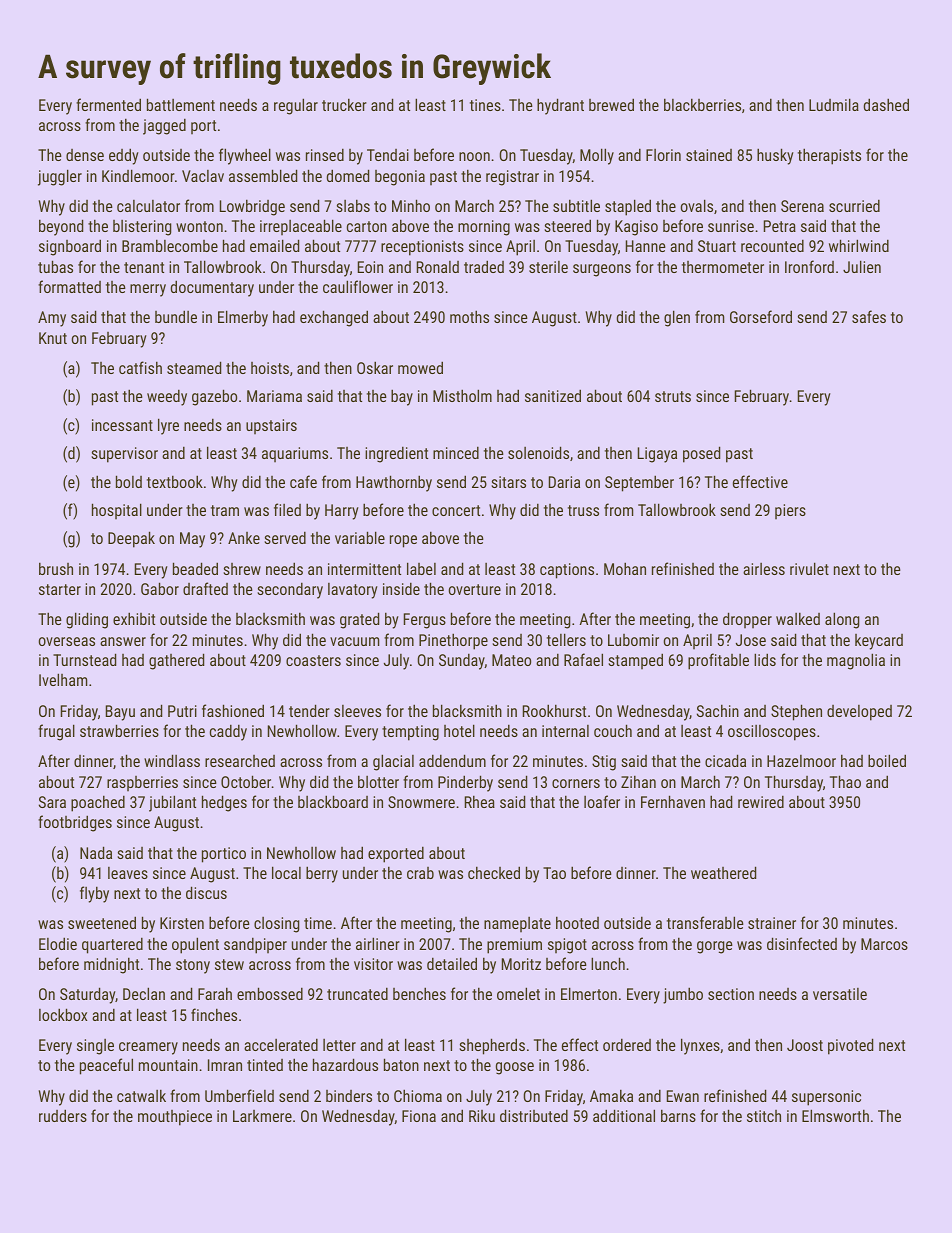 This page has width=952, height=1233. Describe the element at coordinates (271, 426) in the page. I see `upstairs` at that location.
